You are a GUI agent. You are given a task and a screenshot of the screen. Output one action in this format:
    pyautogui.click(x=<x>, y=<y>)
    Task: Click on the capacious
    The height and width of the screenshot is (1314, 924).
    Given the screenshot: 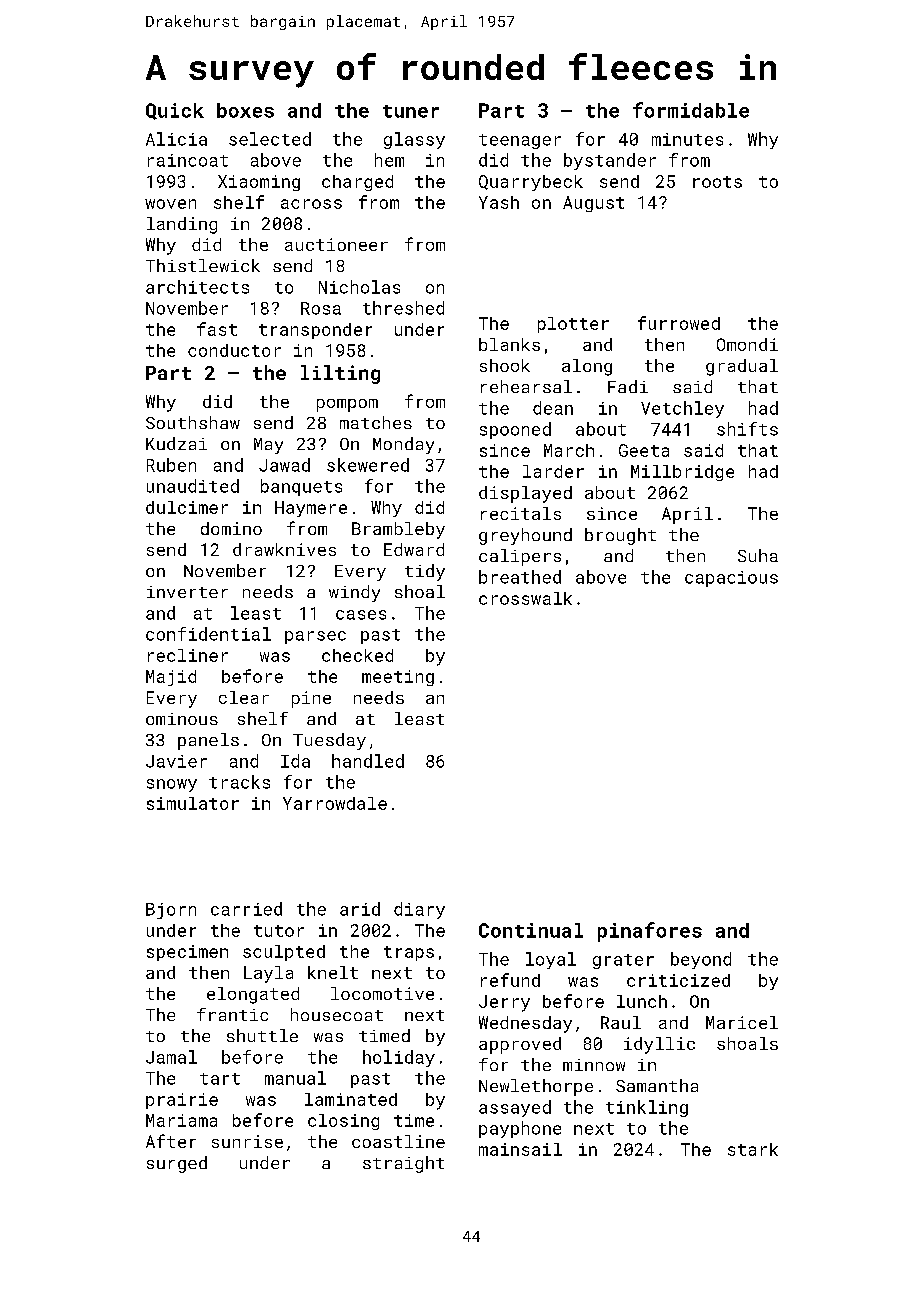 What is the action you would take?
    pyautogui.click(x=731, y=579)
